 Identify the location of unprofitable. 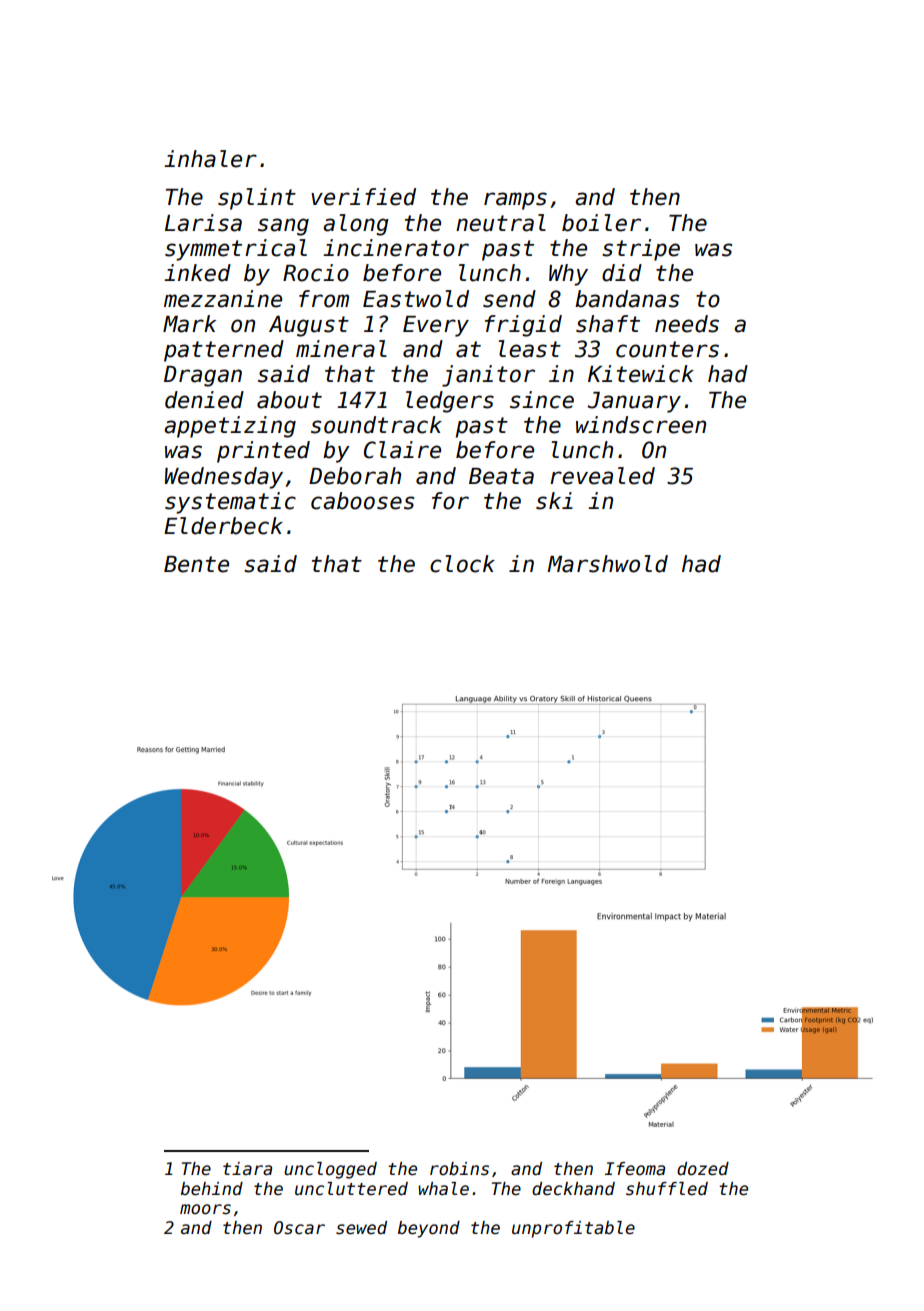
(573, 1229).
